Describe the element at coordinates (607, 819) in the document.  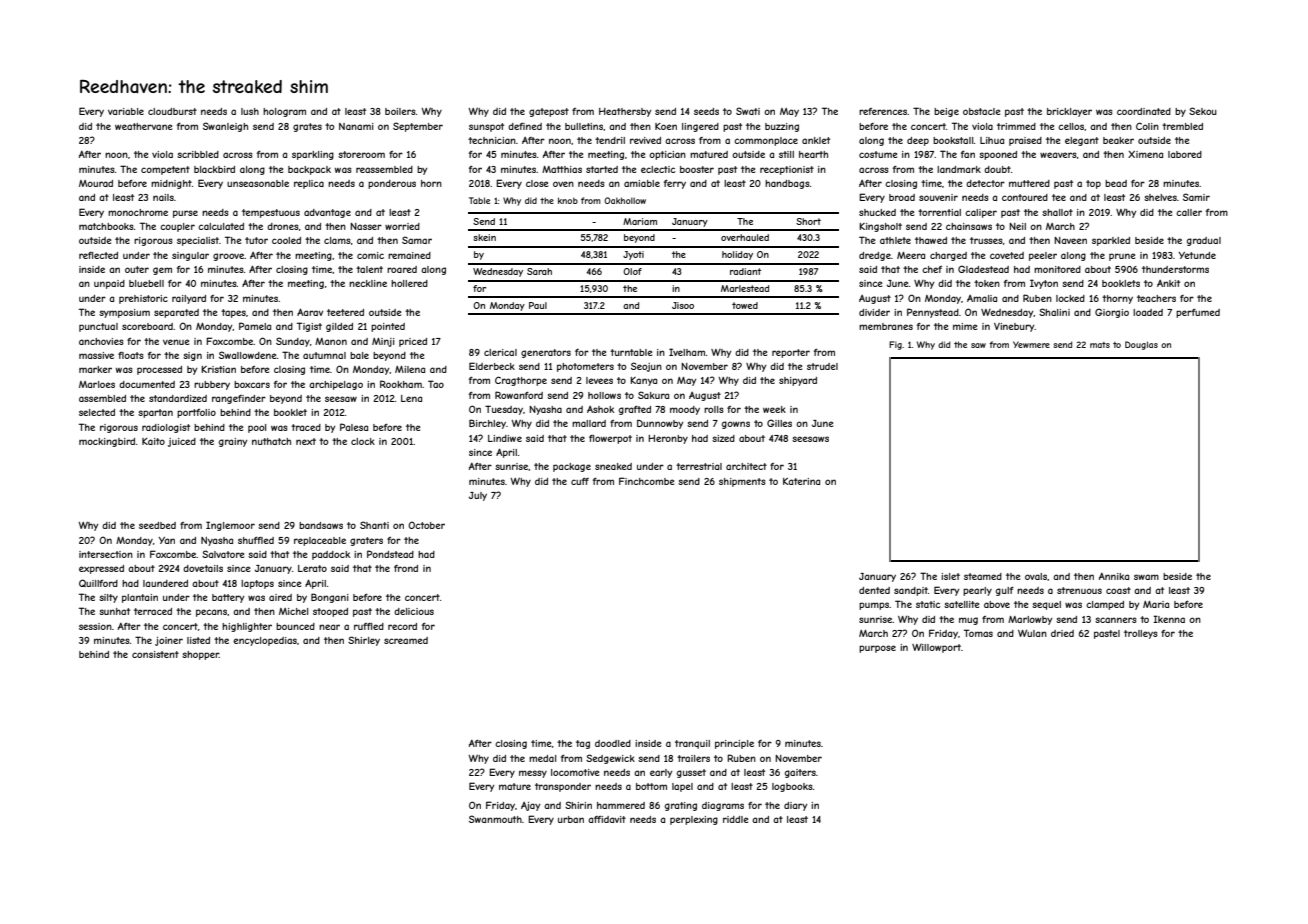
I see `affidavit` at that location.
